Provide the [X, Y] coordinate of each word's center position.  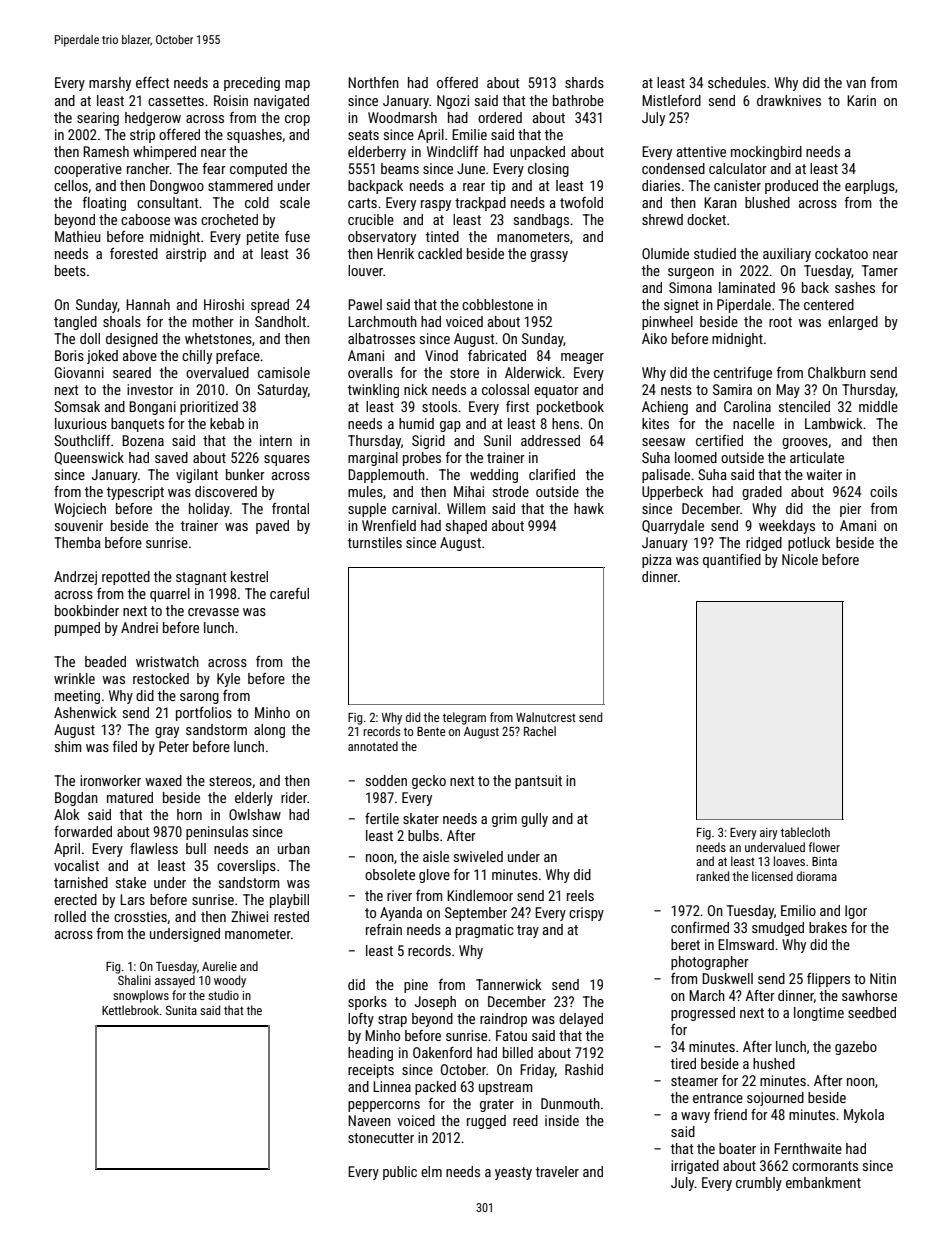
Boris [69, 355]
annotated [373, 746]
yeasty [513, 1173]
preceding [252, 84]
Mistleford [671, 100]
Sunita [181, 1010]
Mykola [864, 1116]
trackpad [480, 204]
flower [824, 847]
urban [294, 848]
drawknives [789, 100]
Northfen [373, 82]
